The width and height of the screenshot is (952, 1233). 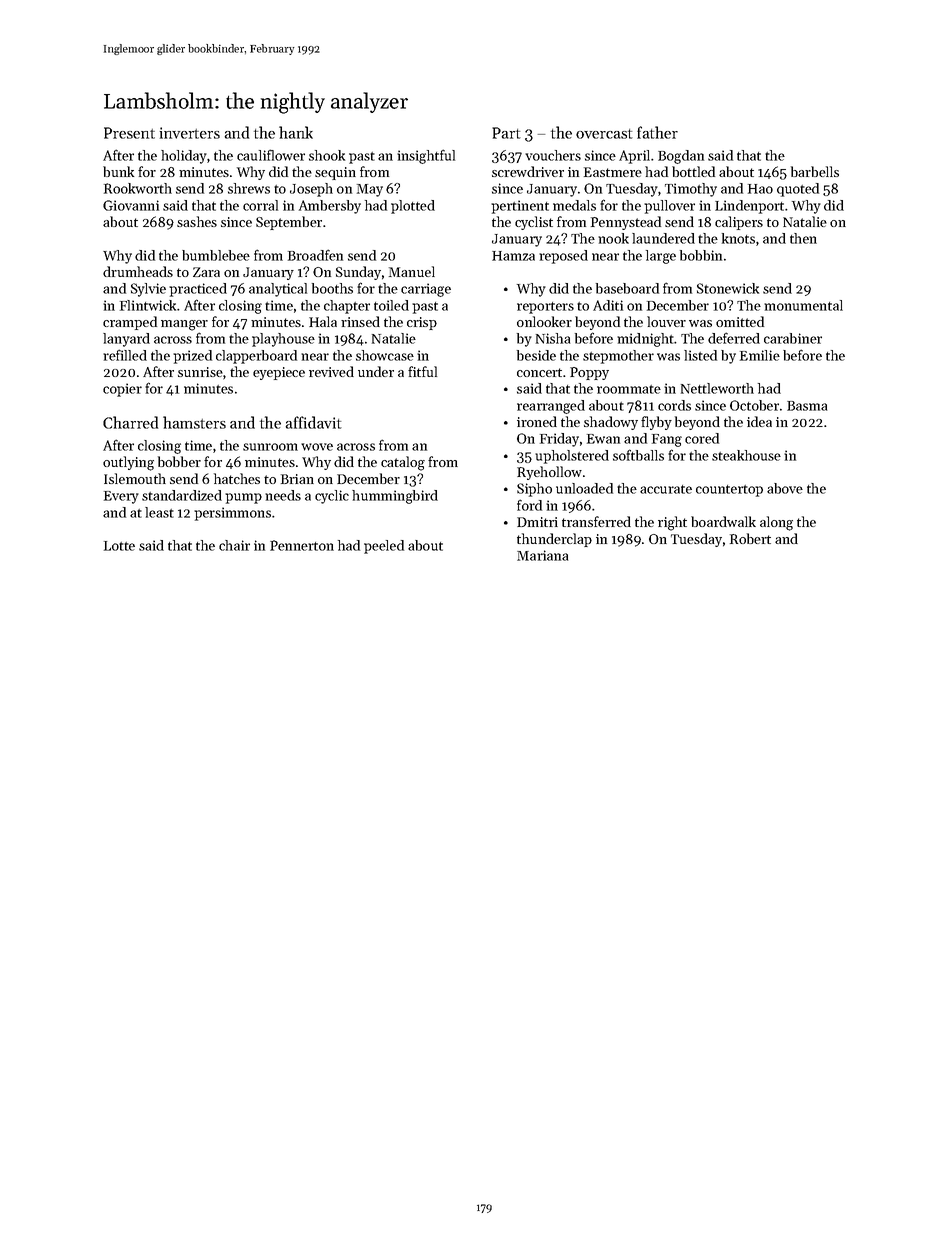 I want to click on May, so click(x=370, y=190).
